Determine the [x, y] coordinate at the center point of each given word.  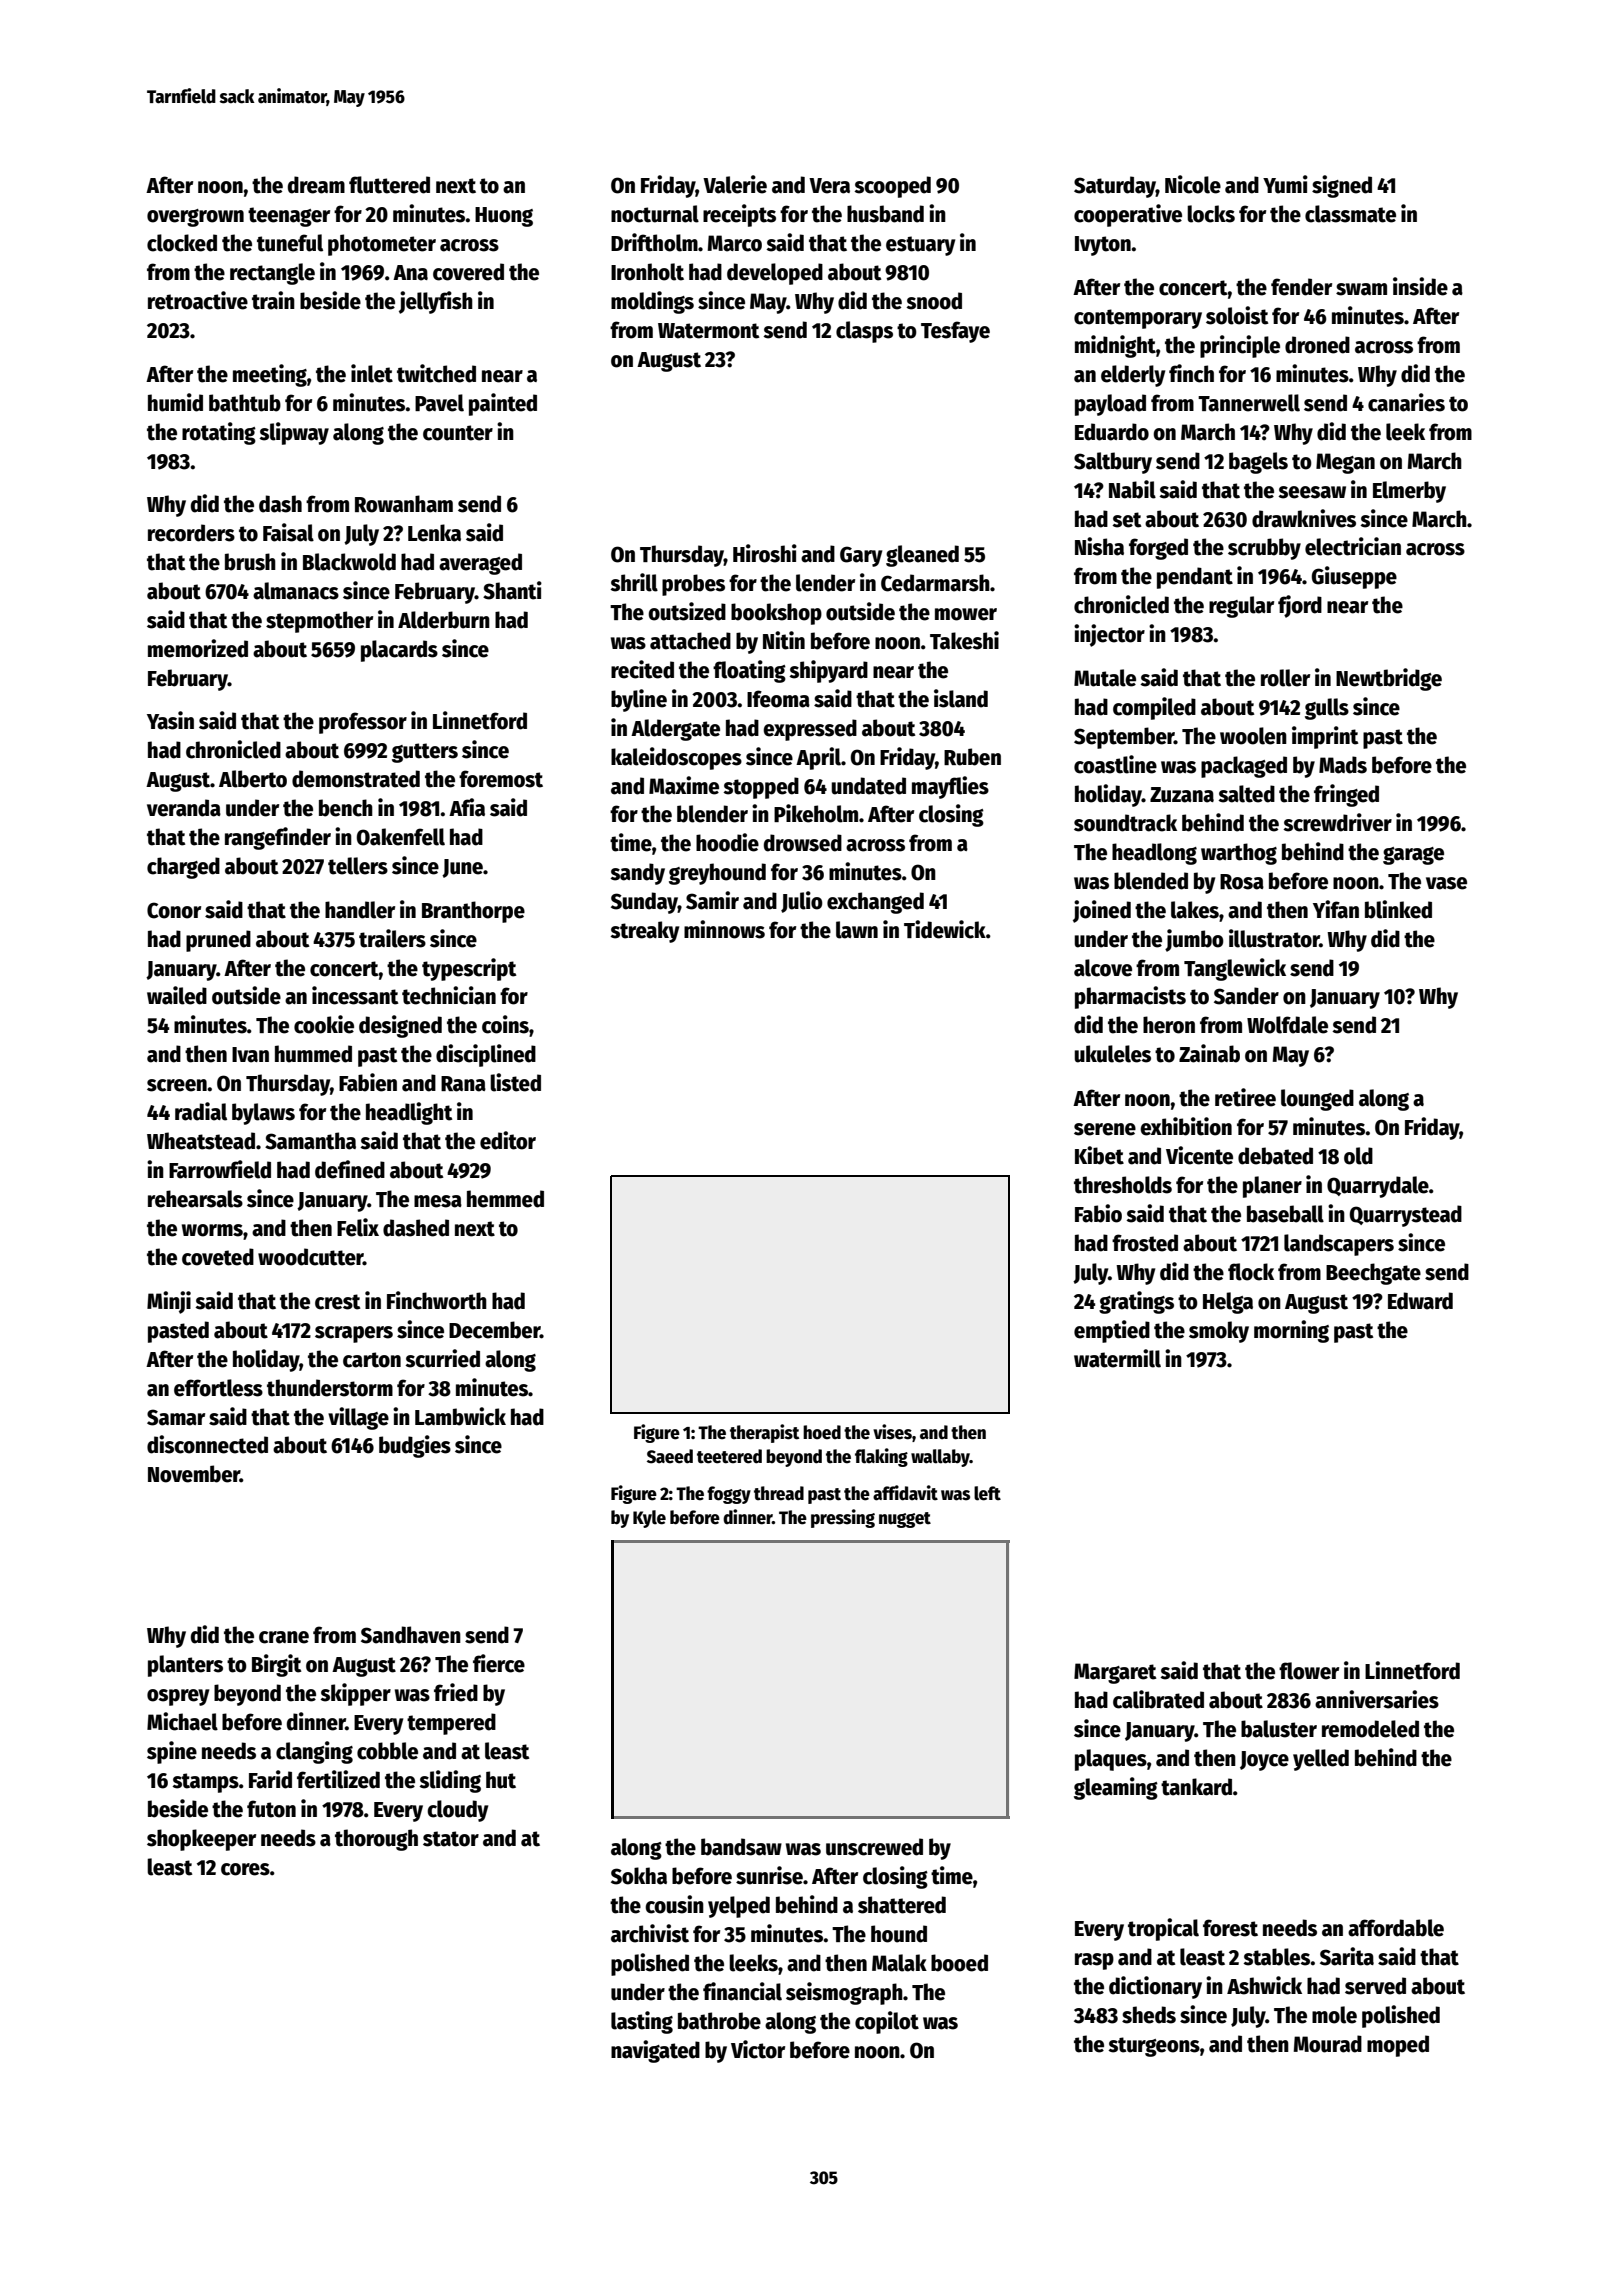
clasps [864, 332]
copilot [887, 2022]
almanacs [296, 591]
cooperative [1128, 215]
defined [350, 1169]
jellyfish [436, 302]
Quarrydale [1378, 1187]
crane [284, 1637]
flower [1309, 1671]
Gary [861, 556]
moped [1398, 2046]
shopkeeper [201, 1840]
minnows [724, 929]
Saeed [670, 1456]
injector [1109, 635]
